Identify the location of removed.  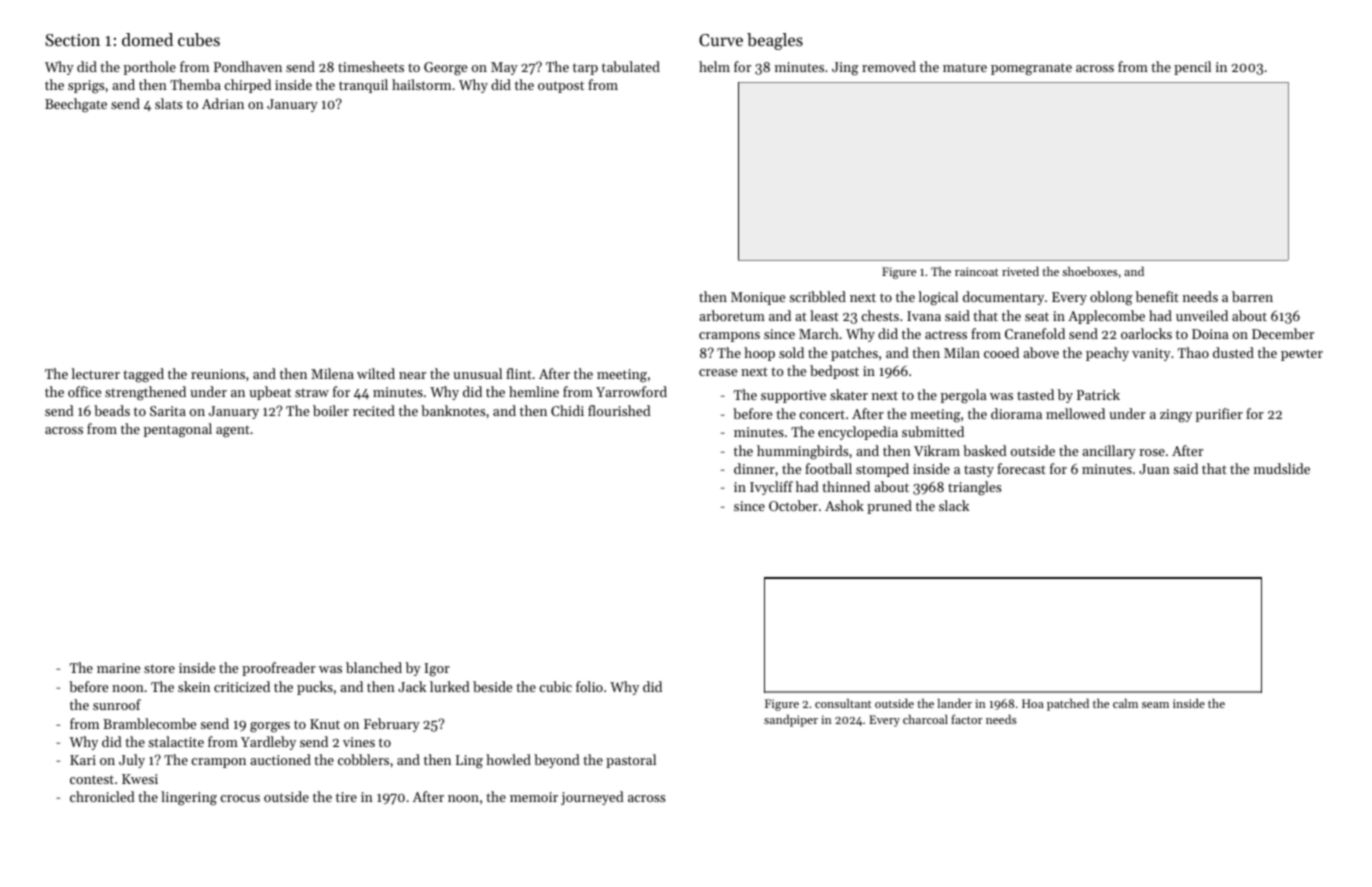
(889, 66).
